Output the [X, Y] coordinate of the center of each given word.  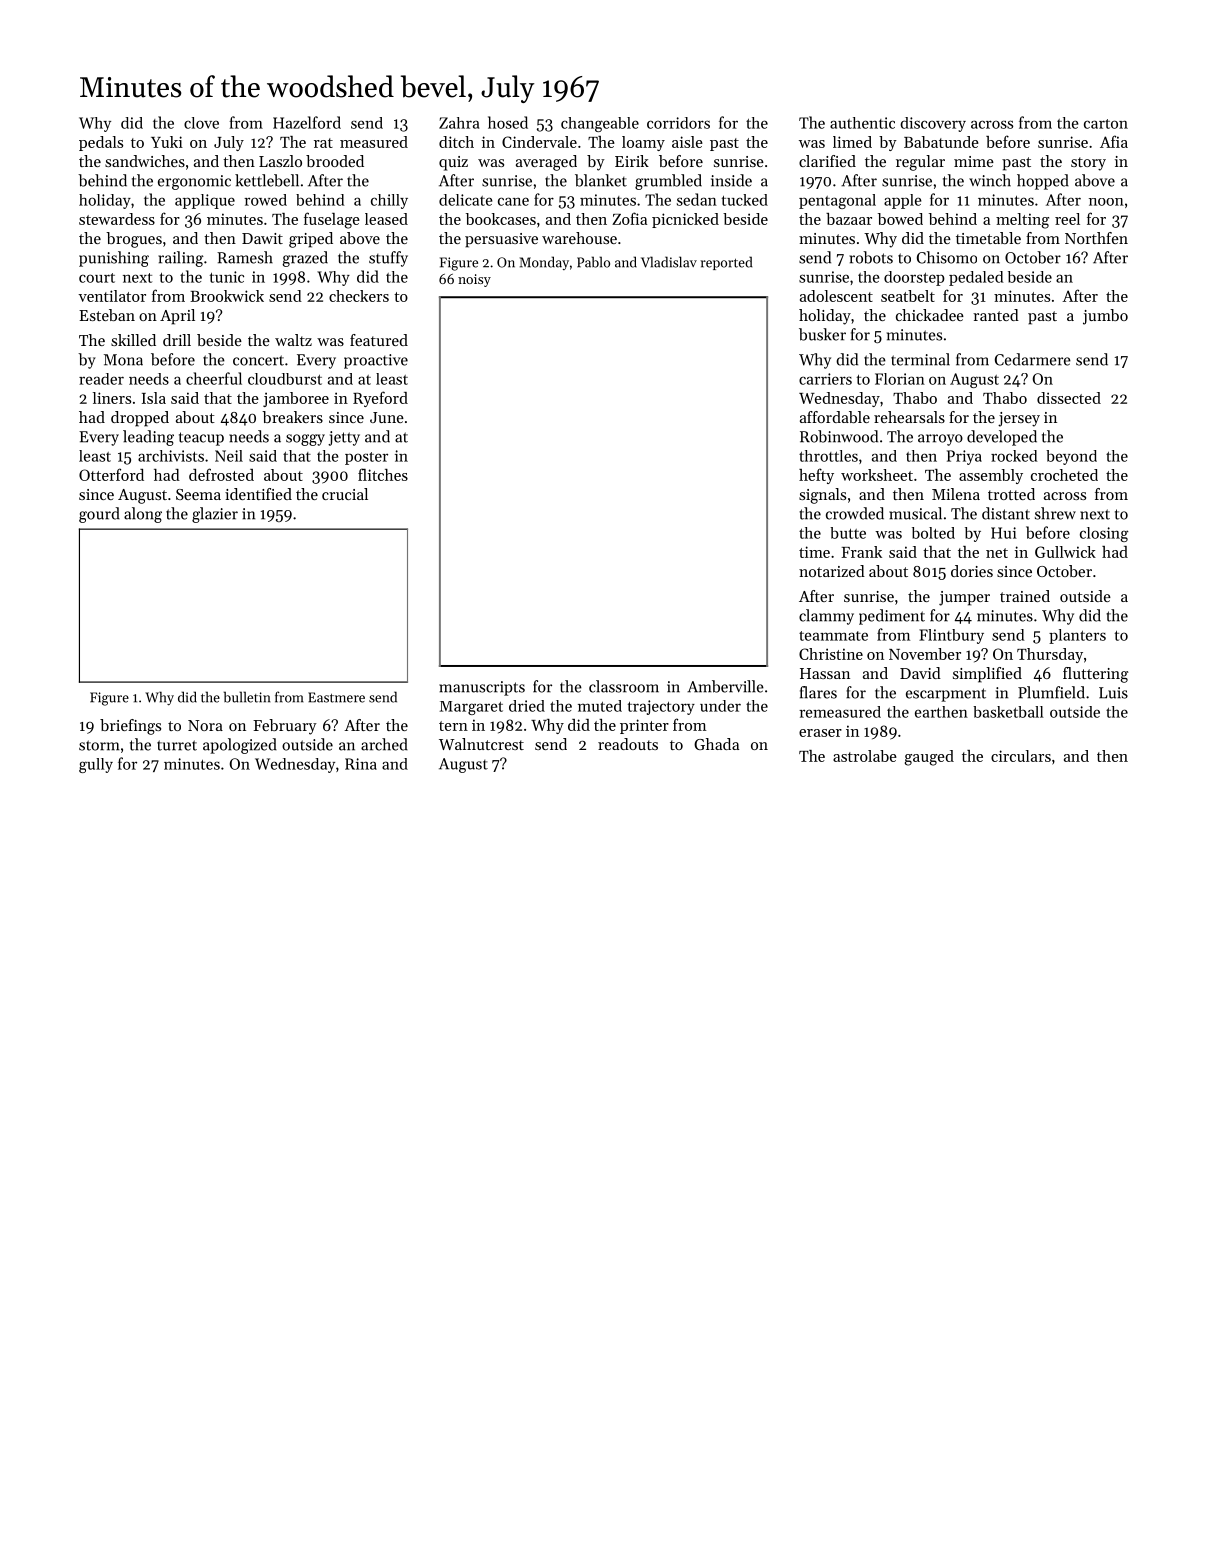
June [387, 417]
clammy [826, 617]
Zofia [629, 218]
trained [1025, 596]
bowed [900, 219]
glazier [215, 515]
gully [96, 765]
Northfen [1096, 238]
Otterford [111, 474]
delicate [466, 200]
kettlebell [267, 180]
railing [181, 259]
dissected [1069, 398]
